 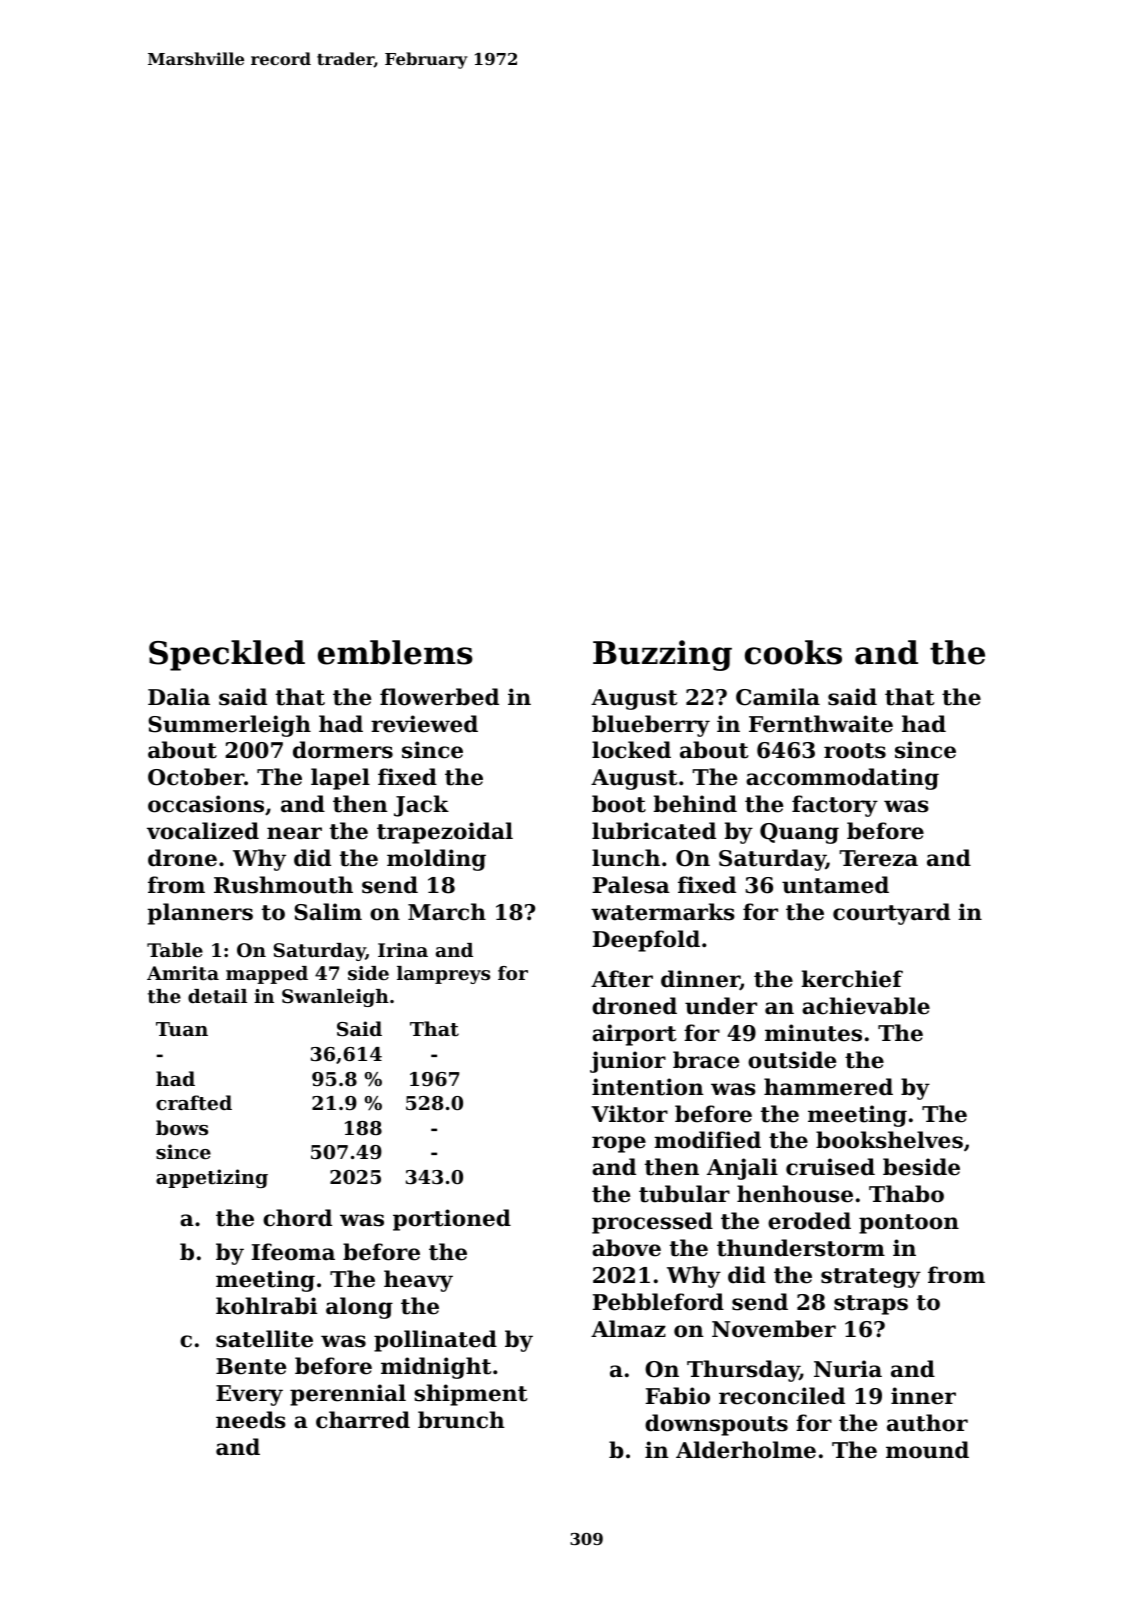 I want to click on charred, so click(x=363, y=1420).
